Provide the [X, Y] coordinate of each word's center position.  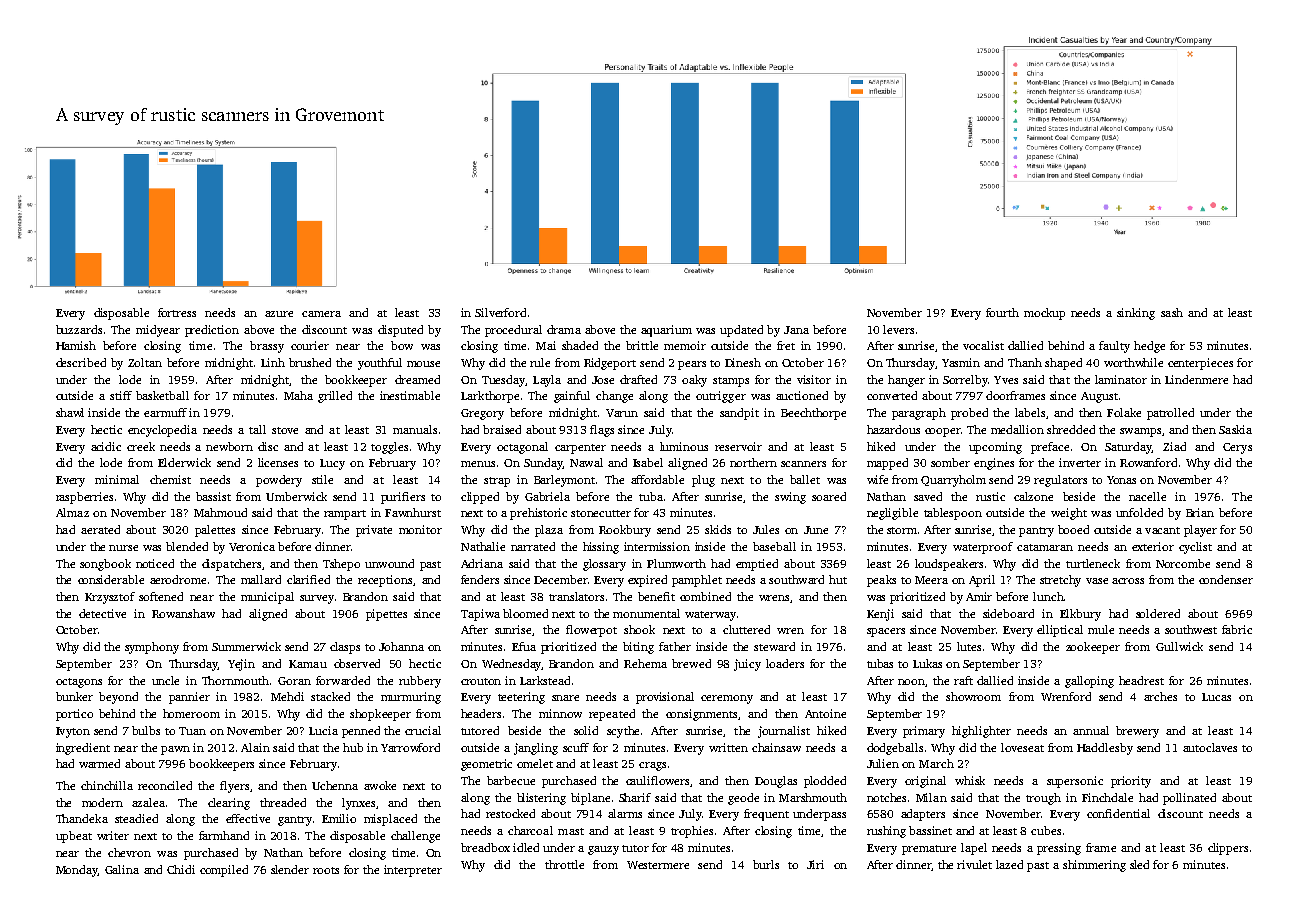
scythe [623, 732]
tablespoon [953, 514]
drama [564, 329]
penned [361, 732]
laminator [1121, 379]
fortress [177, 312]
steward [774, 646]
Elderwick [184, 462]
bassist [213, 496]
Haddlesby [1105, 749]
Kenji [880, 615]
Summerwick [246, 646]
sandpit [739, 414]
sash [1172, 312]
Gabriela [547, 496]
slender [290, 869]
